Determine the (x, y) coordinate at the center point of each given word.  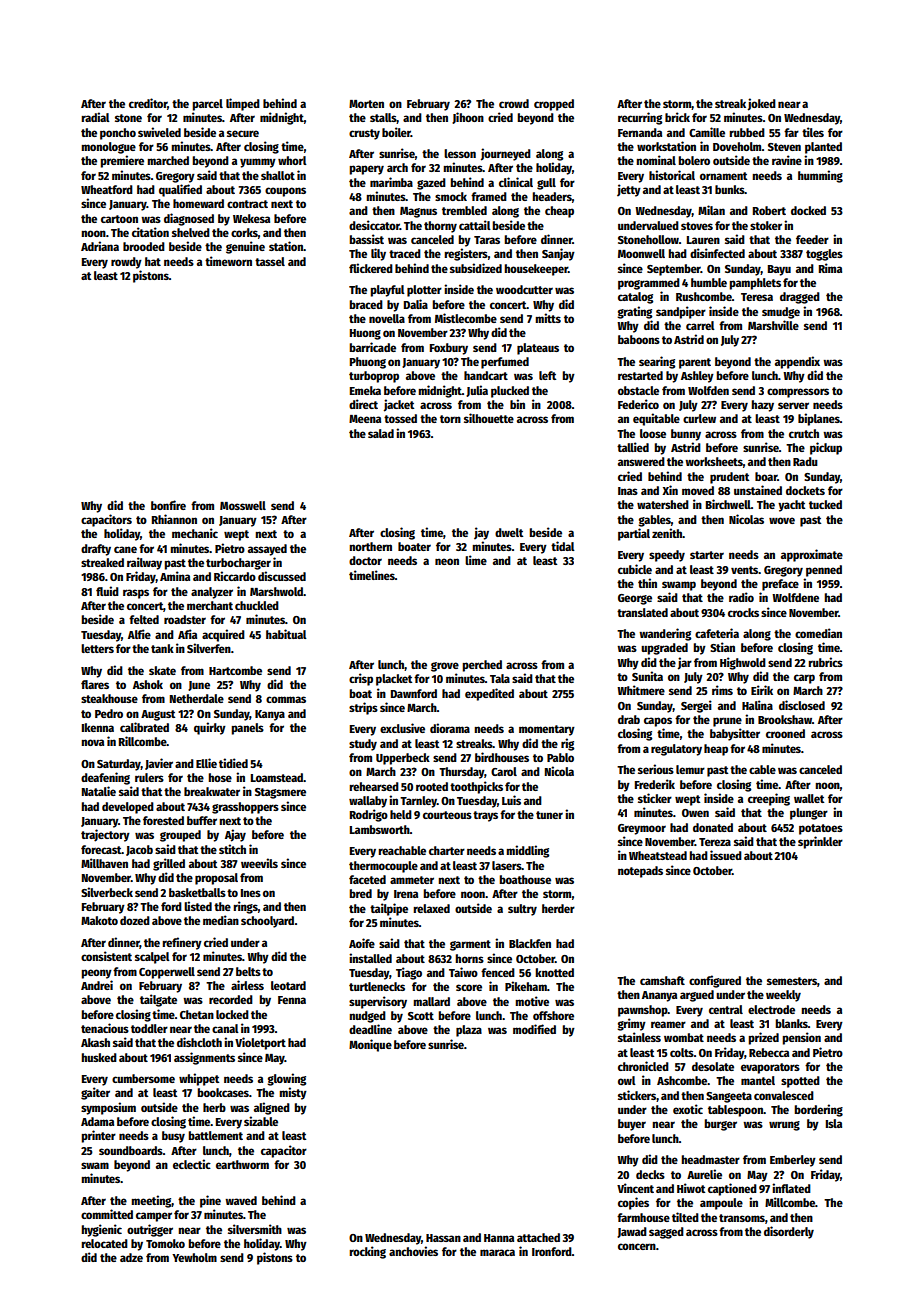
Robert (769, 210)
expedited (489, 694)
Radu (805, 461)
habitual (286, 634)
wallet (809, 798)
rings (245, 907)
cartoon (119, 219)
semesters (792, 981)
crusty (364, 134)
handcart (486, 375)
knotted (554, 972)
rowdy (126, 263)
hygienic (101, 1230)
